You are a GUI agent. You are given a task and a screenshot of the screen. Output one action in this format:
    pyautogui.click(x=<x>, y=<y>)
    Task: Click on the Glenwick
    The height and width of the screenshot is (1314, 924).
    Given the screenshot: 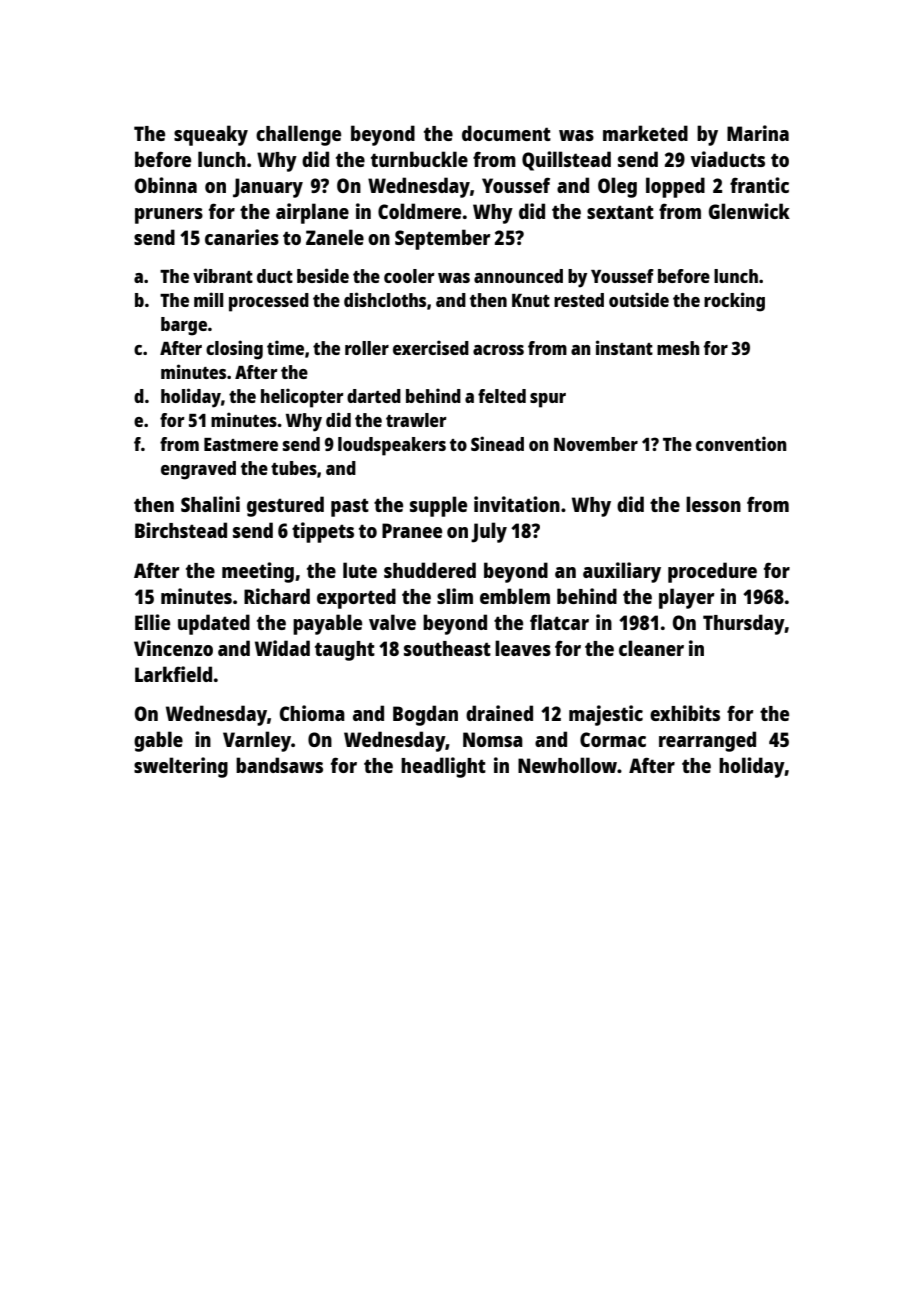 What is the action you would take?
    pyautogui.click(x=749, y=211)
